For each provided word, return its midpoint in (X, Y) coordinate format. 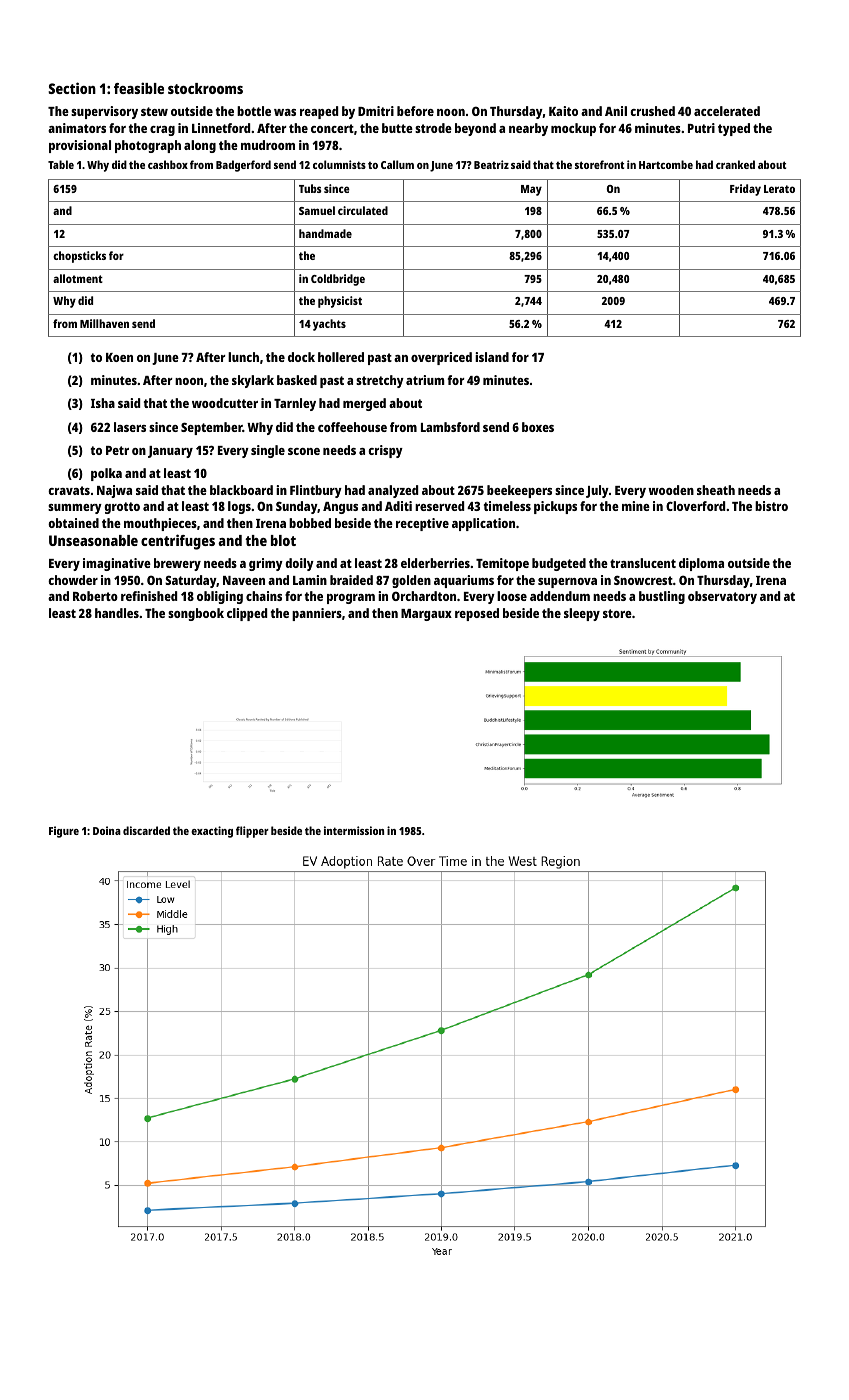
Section (72, 88)
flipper (252, 832)
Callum (397, 164)
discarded (146, 830)
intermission (354, 830)
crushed (652, 111)
